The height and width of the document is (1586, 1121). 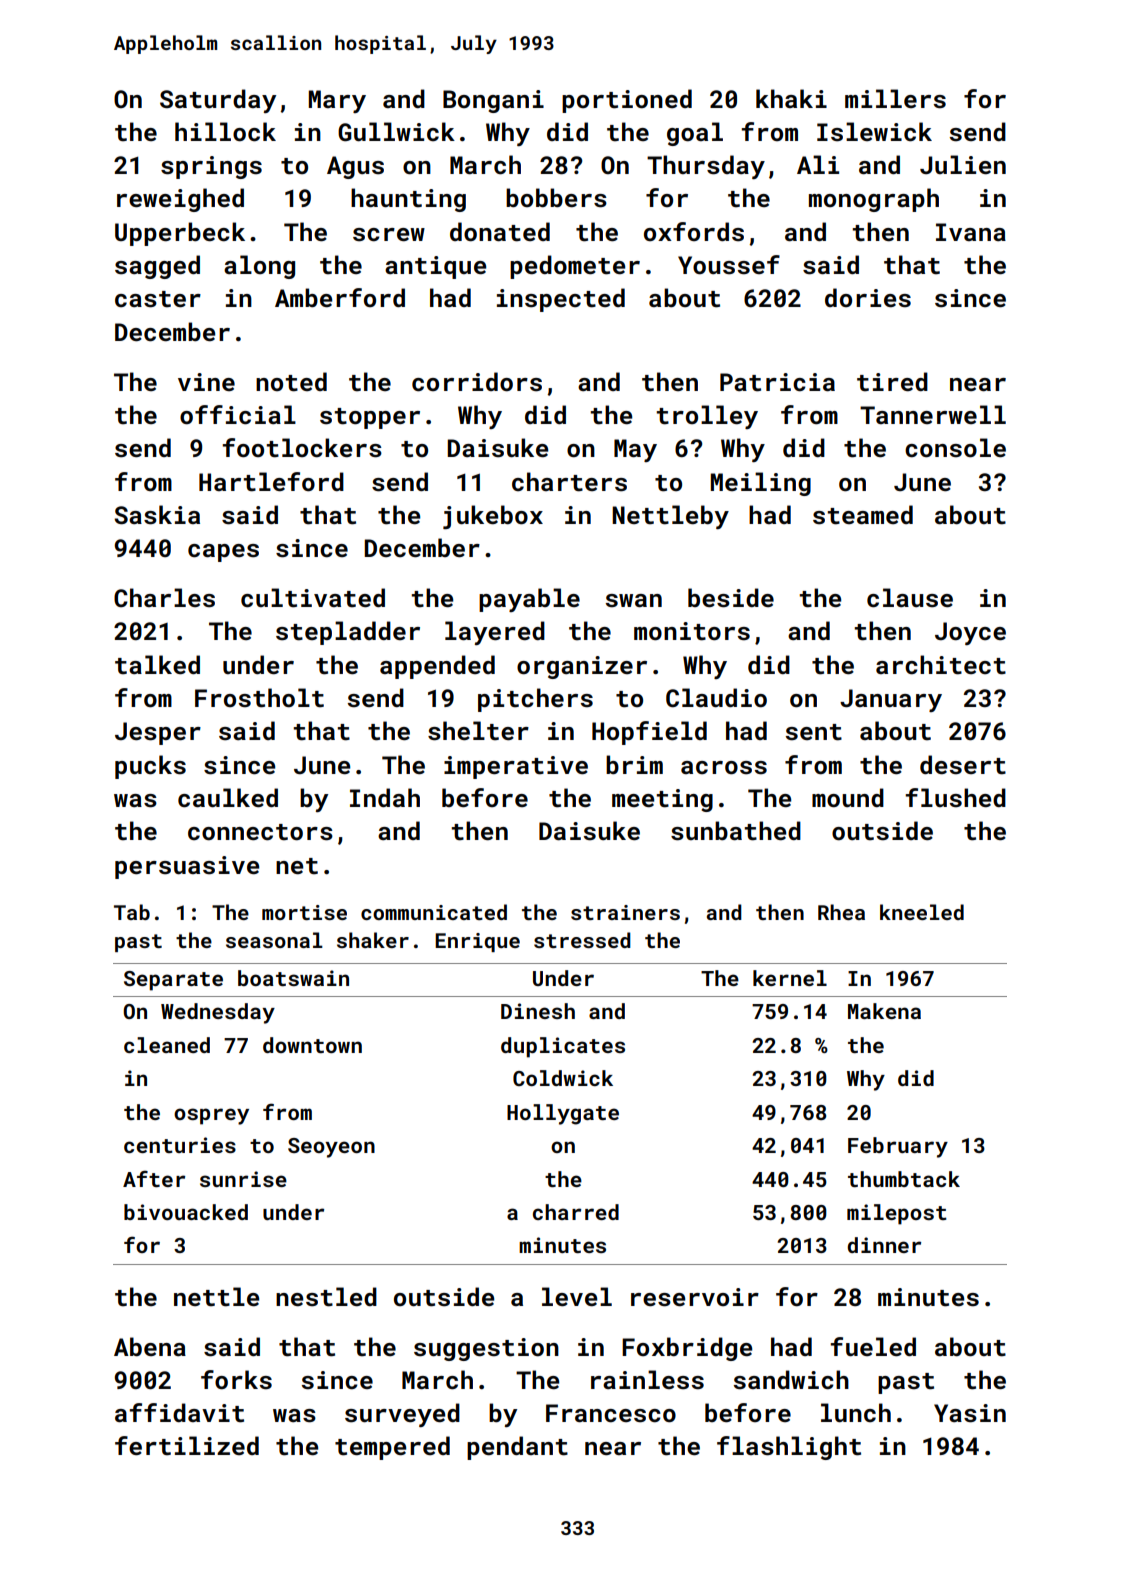 I want to click on mound, so click(x=848, y=797).
